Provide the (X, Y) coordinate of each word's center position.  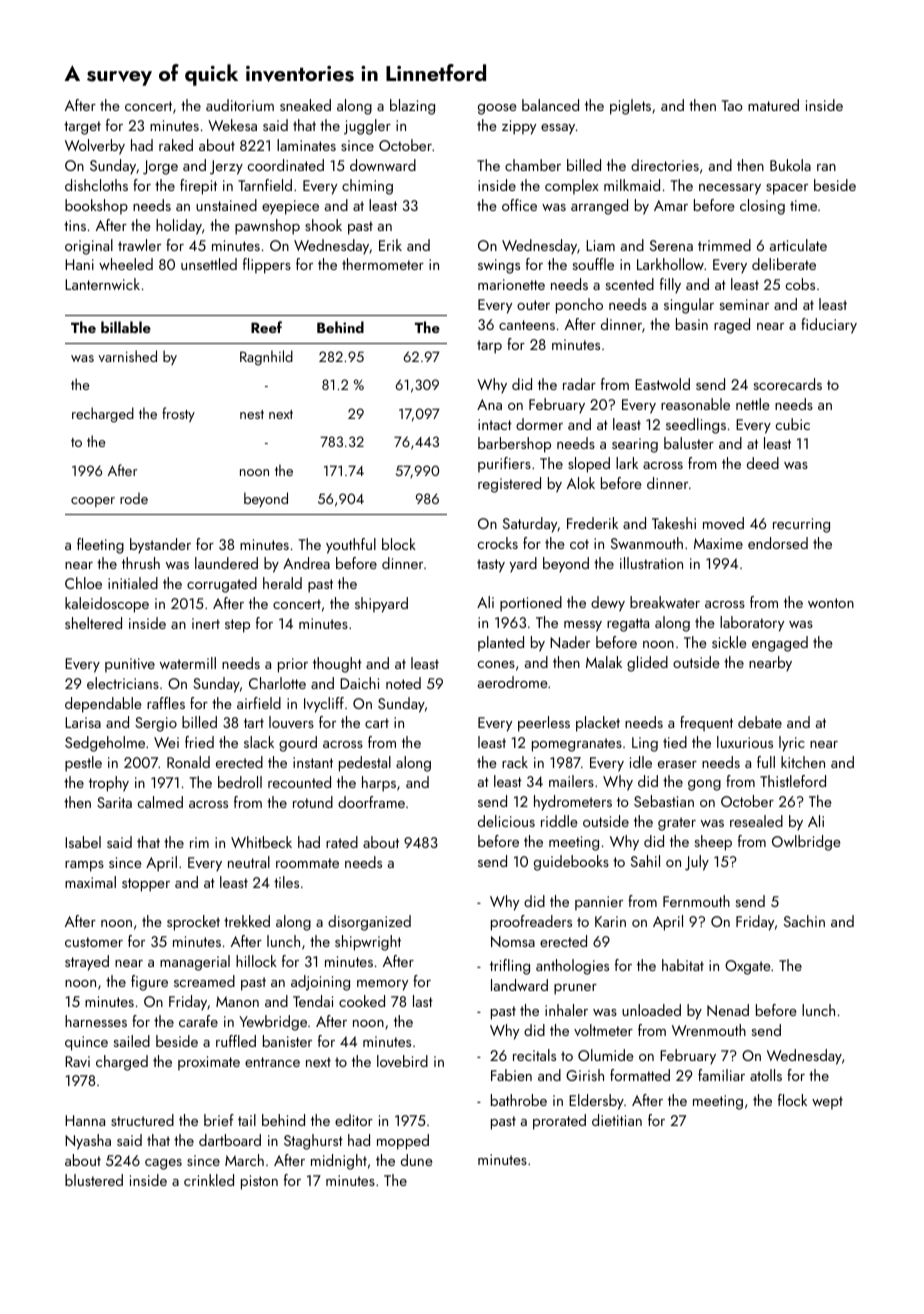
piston (259, 1182)
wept (827, 1102)
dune (417, 1160)
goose (497, 109)
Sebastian (664, 801)
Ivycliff (324, 705)
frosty (178, 414)
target (82, 128)
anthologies (572, 967)
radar (579, 384)
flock (792, 1100)
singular (689, 306)
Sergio (156, 724)
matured (773, 105)
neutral (249, 862)
